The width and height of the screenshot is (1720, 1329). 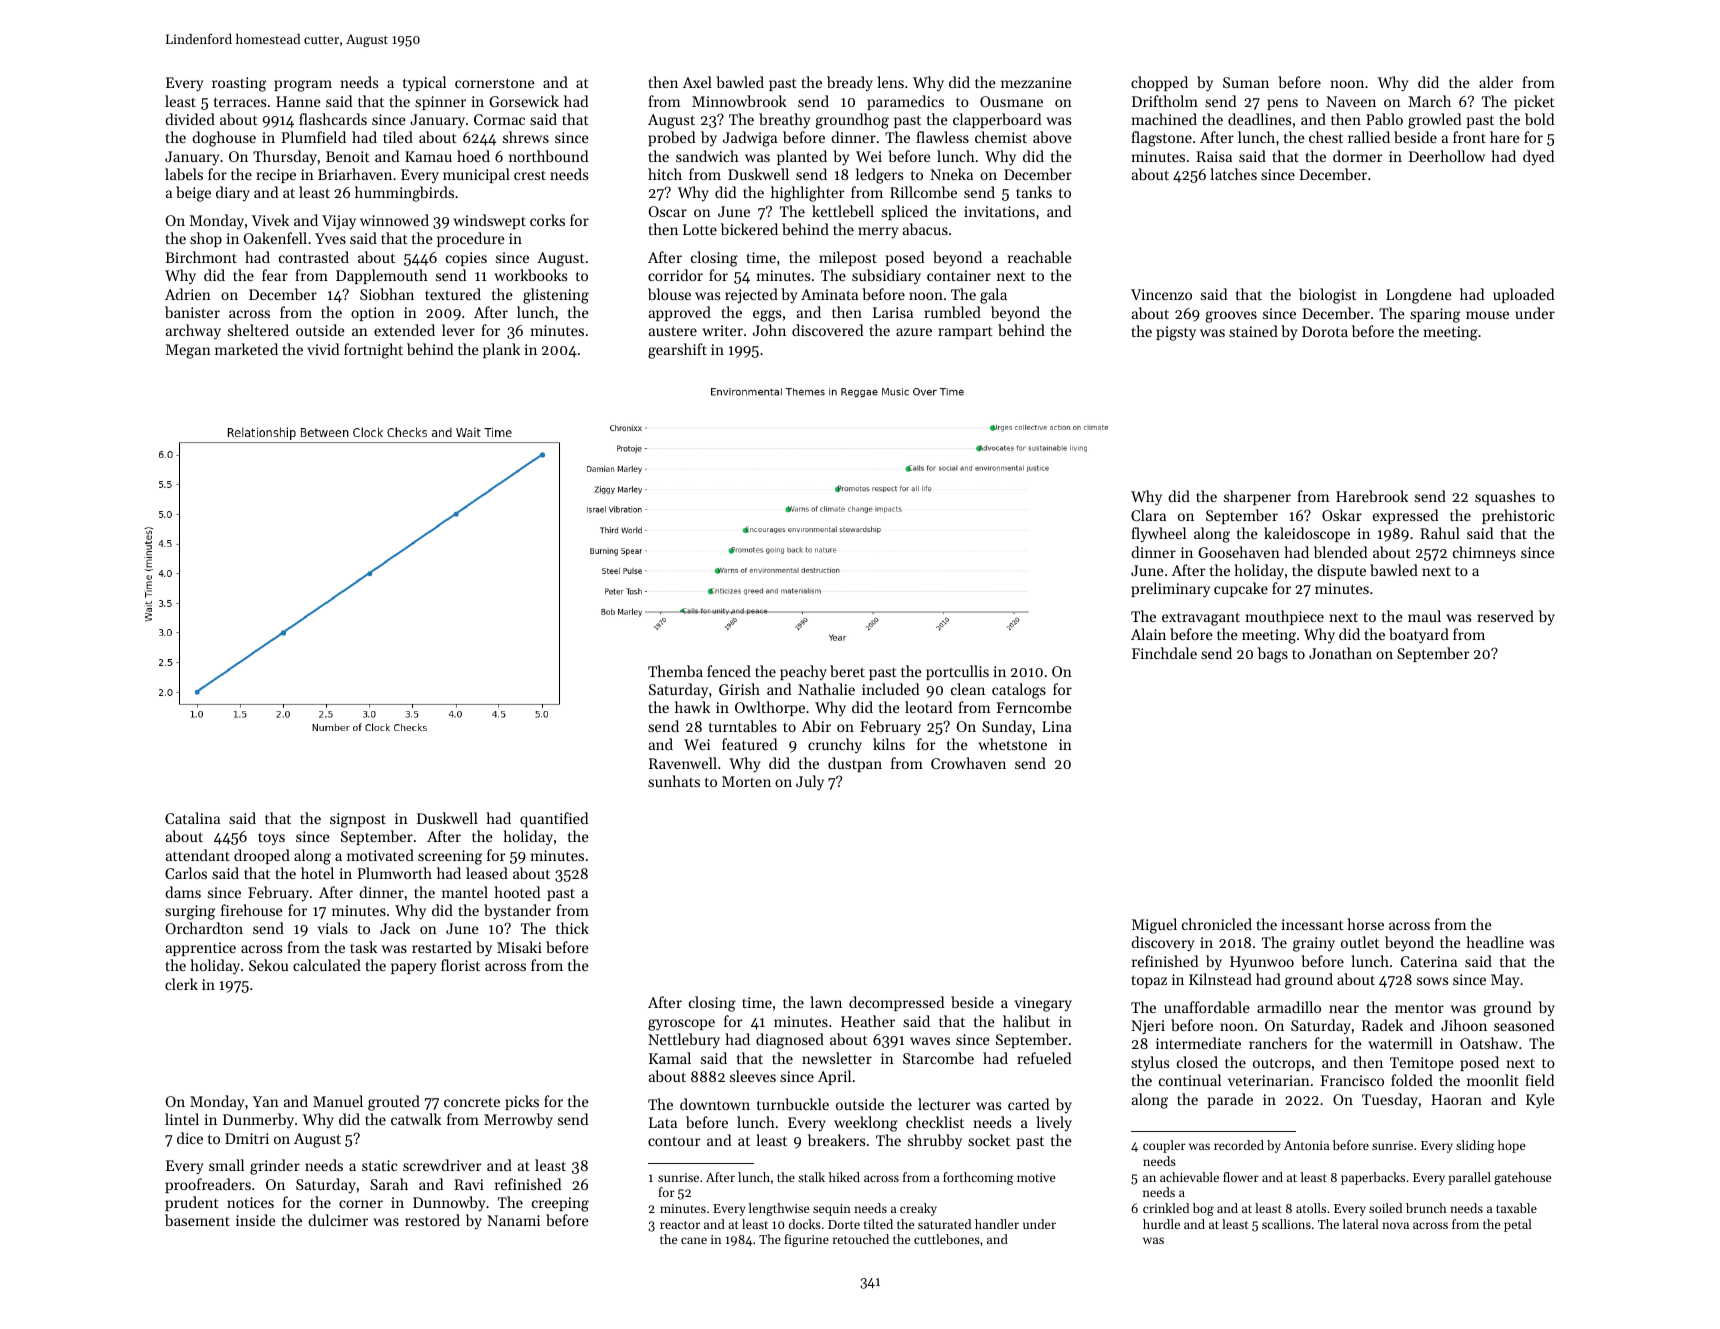 I want to click on portcullis, so click(x=957, y=672).
